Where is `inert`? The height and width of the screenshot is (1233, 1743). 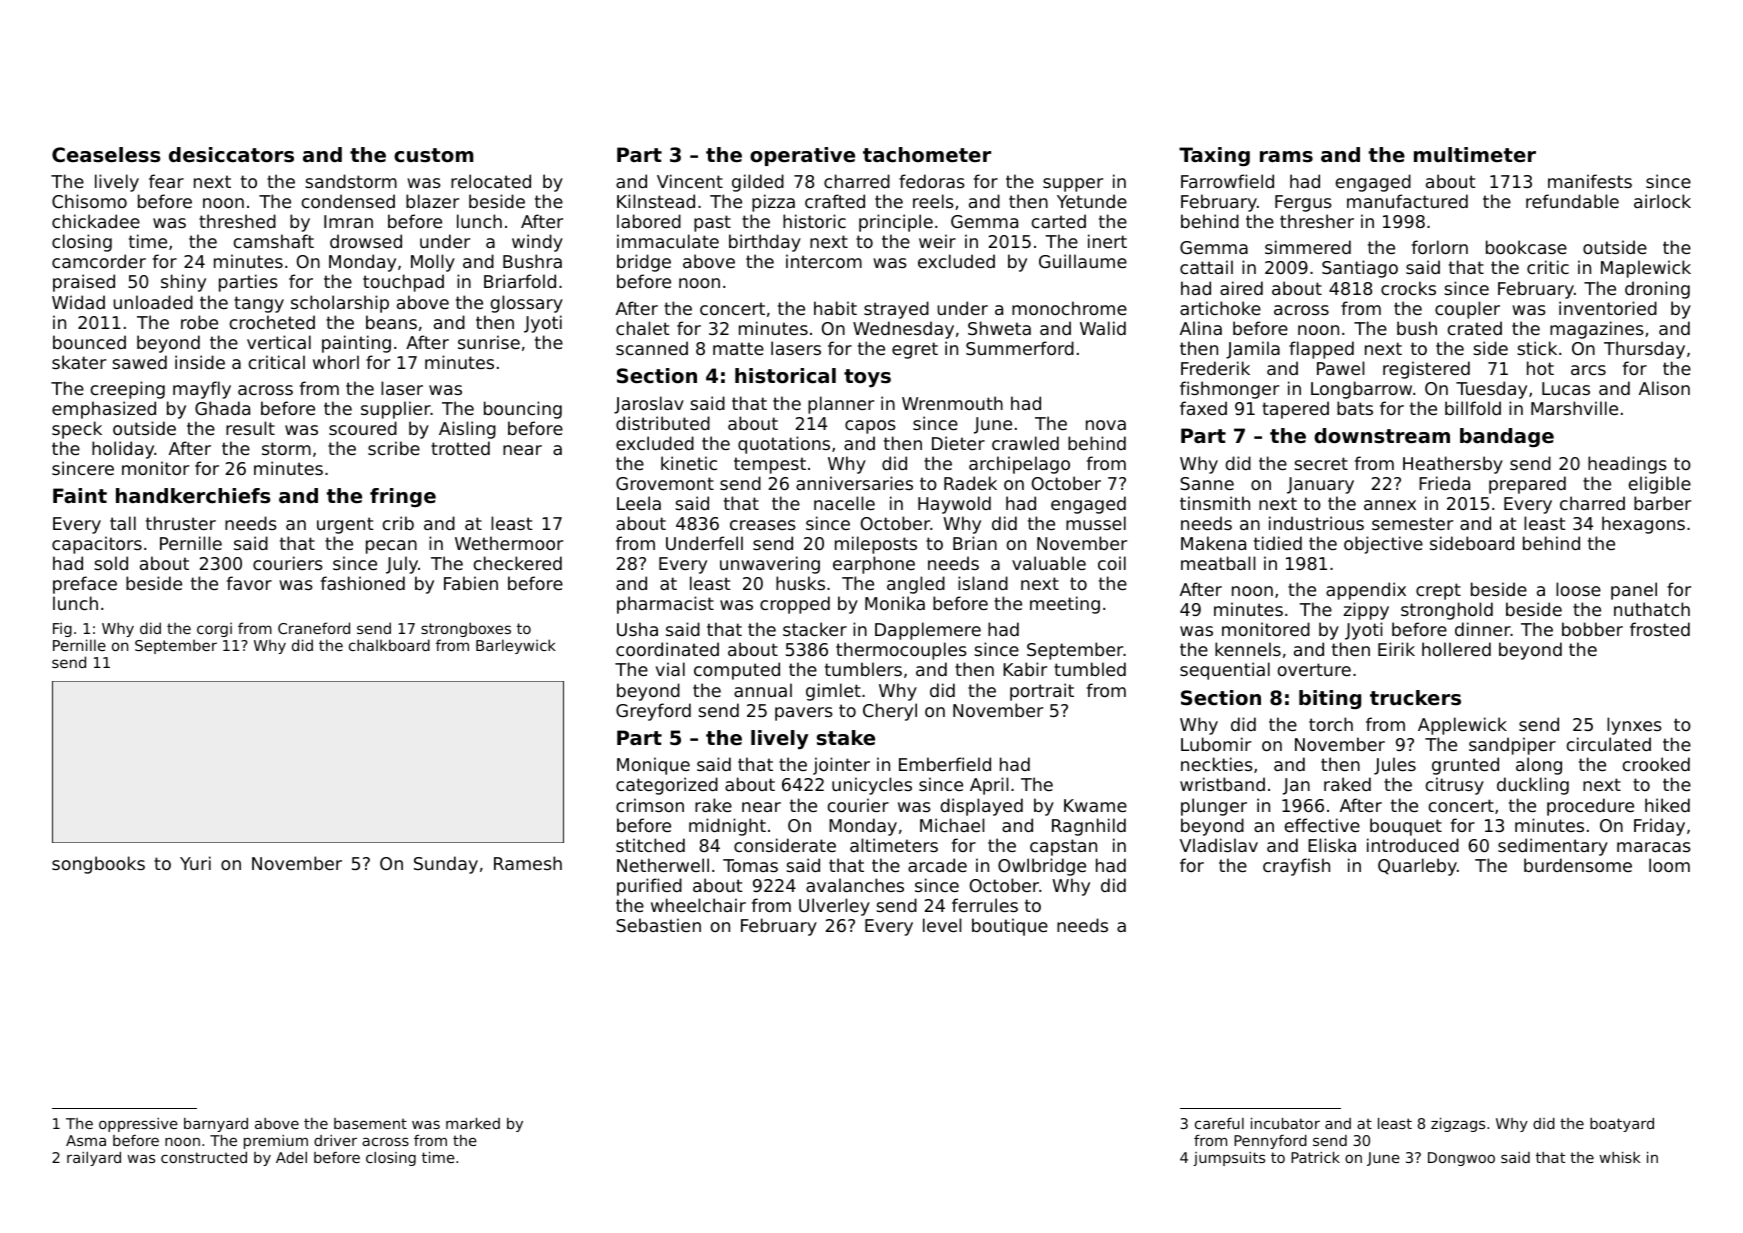 inert is located at coordinates (1107, 241).
